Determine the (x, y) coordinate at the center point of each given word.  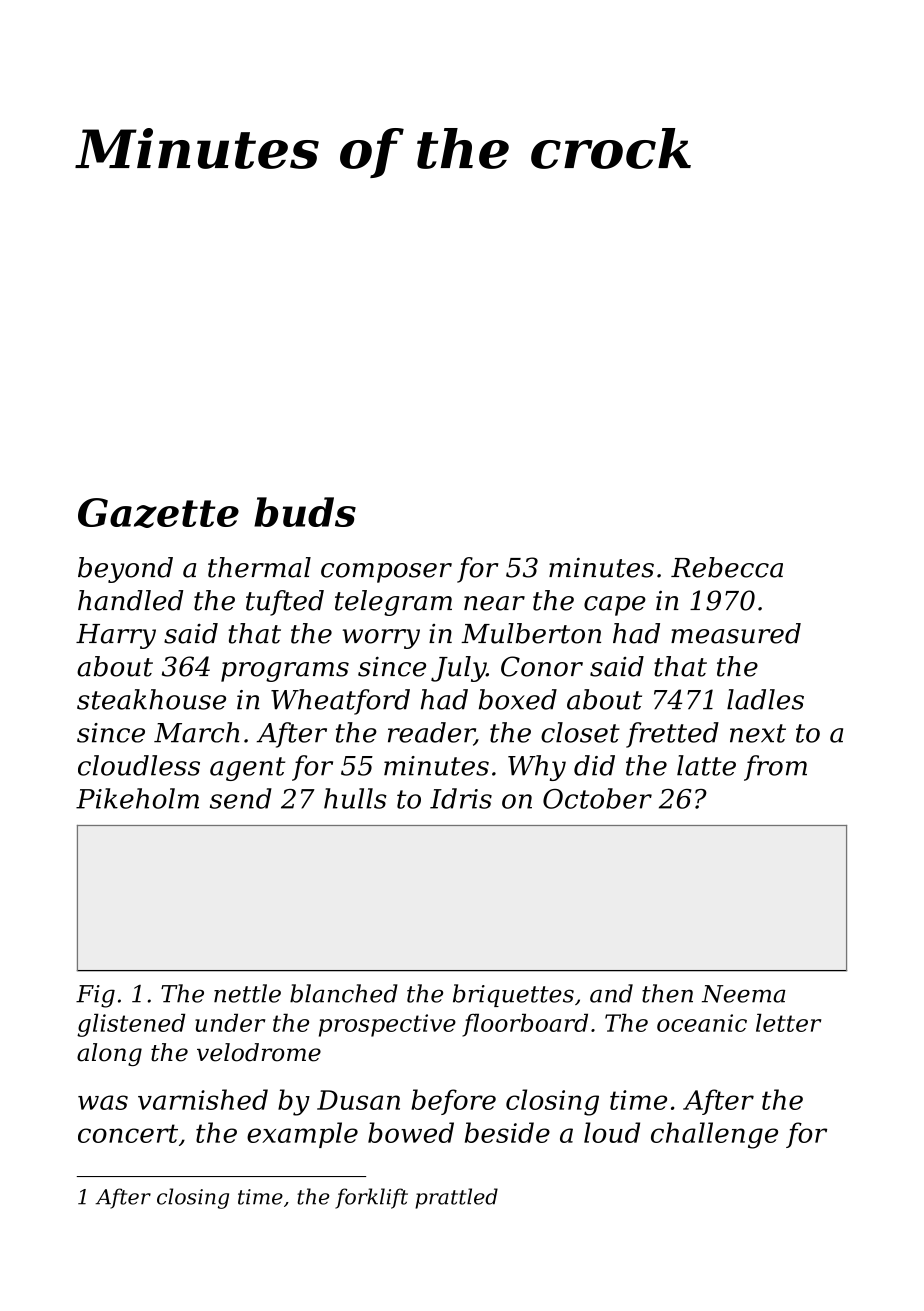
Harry (116, 636)
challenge (714, 1135)
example (302, 1135)
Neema (743, 994)
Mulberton (531, 633)
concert (128, 1133)
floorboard (525, 1025)
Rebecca (727, 567)
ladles (765, 699)
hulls (355, 798)
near (494, 603)
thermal (259, 567)
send (241, 798)
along (109, 1054)
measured (736, 633)
